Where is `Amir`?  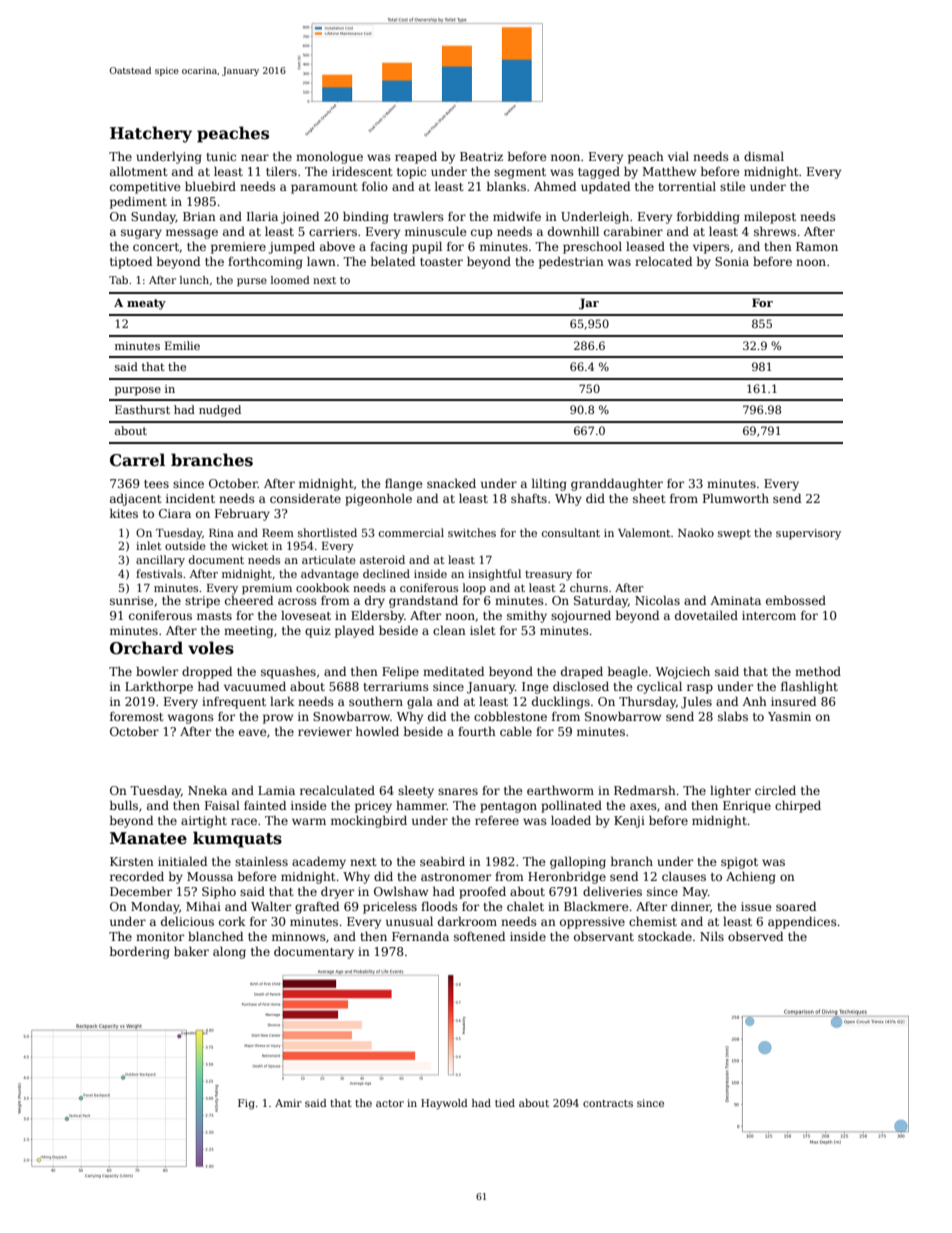
Amir is located at coordinates (288, 1103).
